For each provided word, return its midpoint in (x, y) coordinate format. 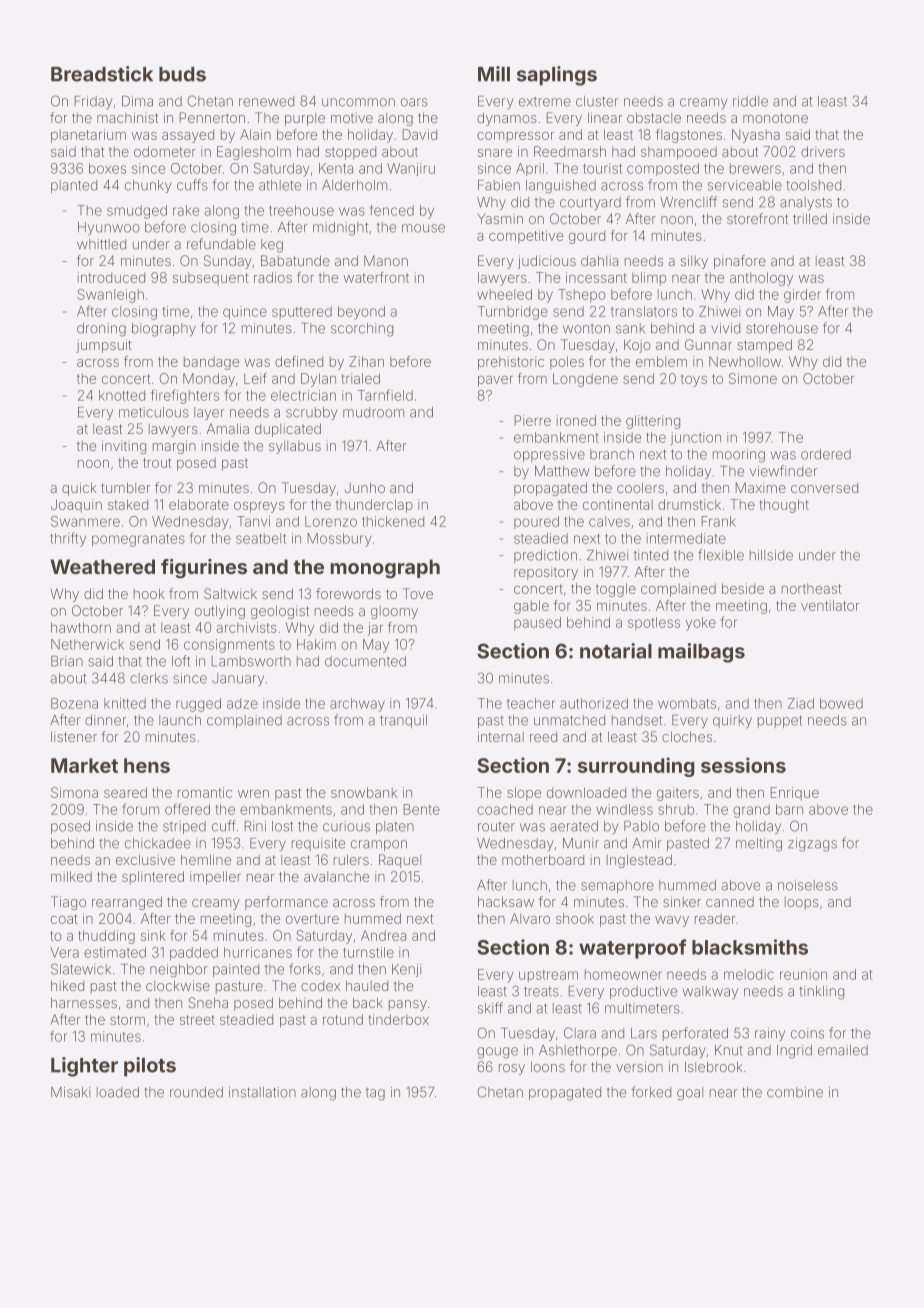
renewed (266, 101)
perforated (695, 1034)
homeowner (623, 974)
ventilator (830, 605)
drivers (823, 151)
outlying (220, 612)
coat (64, 919)
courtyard (590, 203)
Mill (494, 74)
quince (245, 313)
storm (127, 1020)
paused (537, 623)
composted (663, 169)
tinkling (821, 993)
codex (320, 986)
